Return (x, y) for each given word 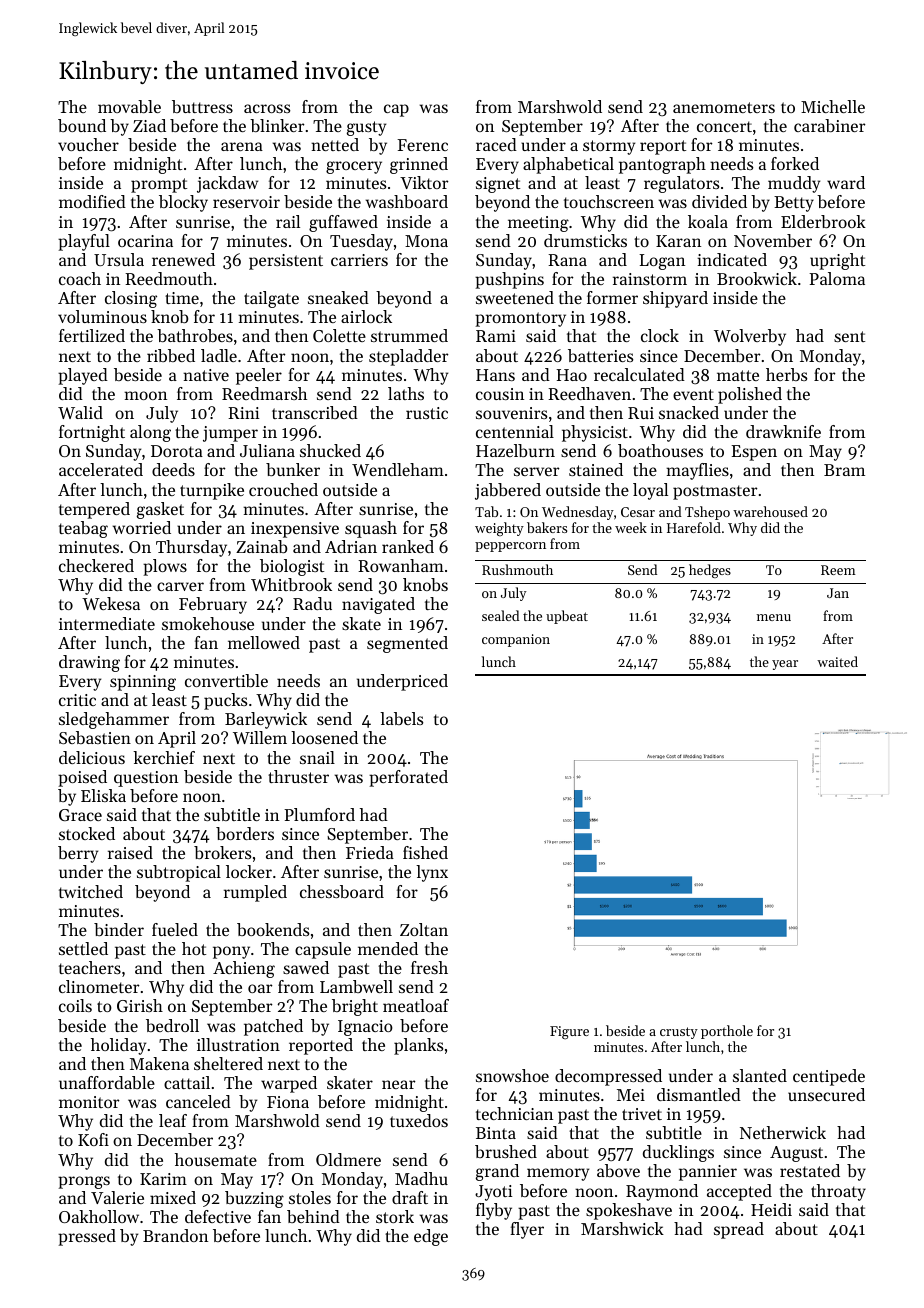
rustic (427, 413)
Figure (569, 1033)
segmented (407, 644)
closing (131, 299)
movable (129, 106)
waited (837, 661)
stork (395, 1216)
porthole (727, 1032)
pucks (225, 701)
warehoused (770, 511)
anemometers (724, 107)
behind (313, 1216)
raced (496, 144)
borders (245, 833)
